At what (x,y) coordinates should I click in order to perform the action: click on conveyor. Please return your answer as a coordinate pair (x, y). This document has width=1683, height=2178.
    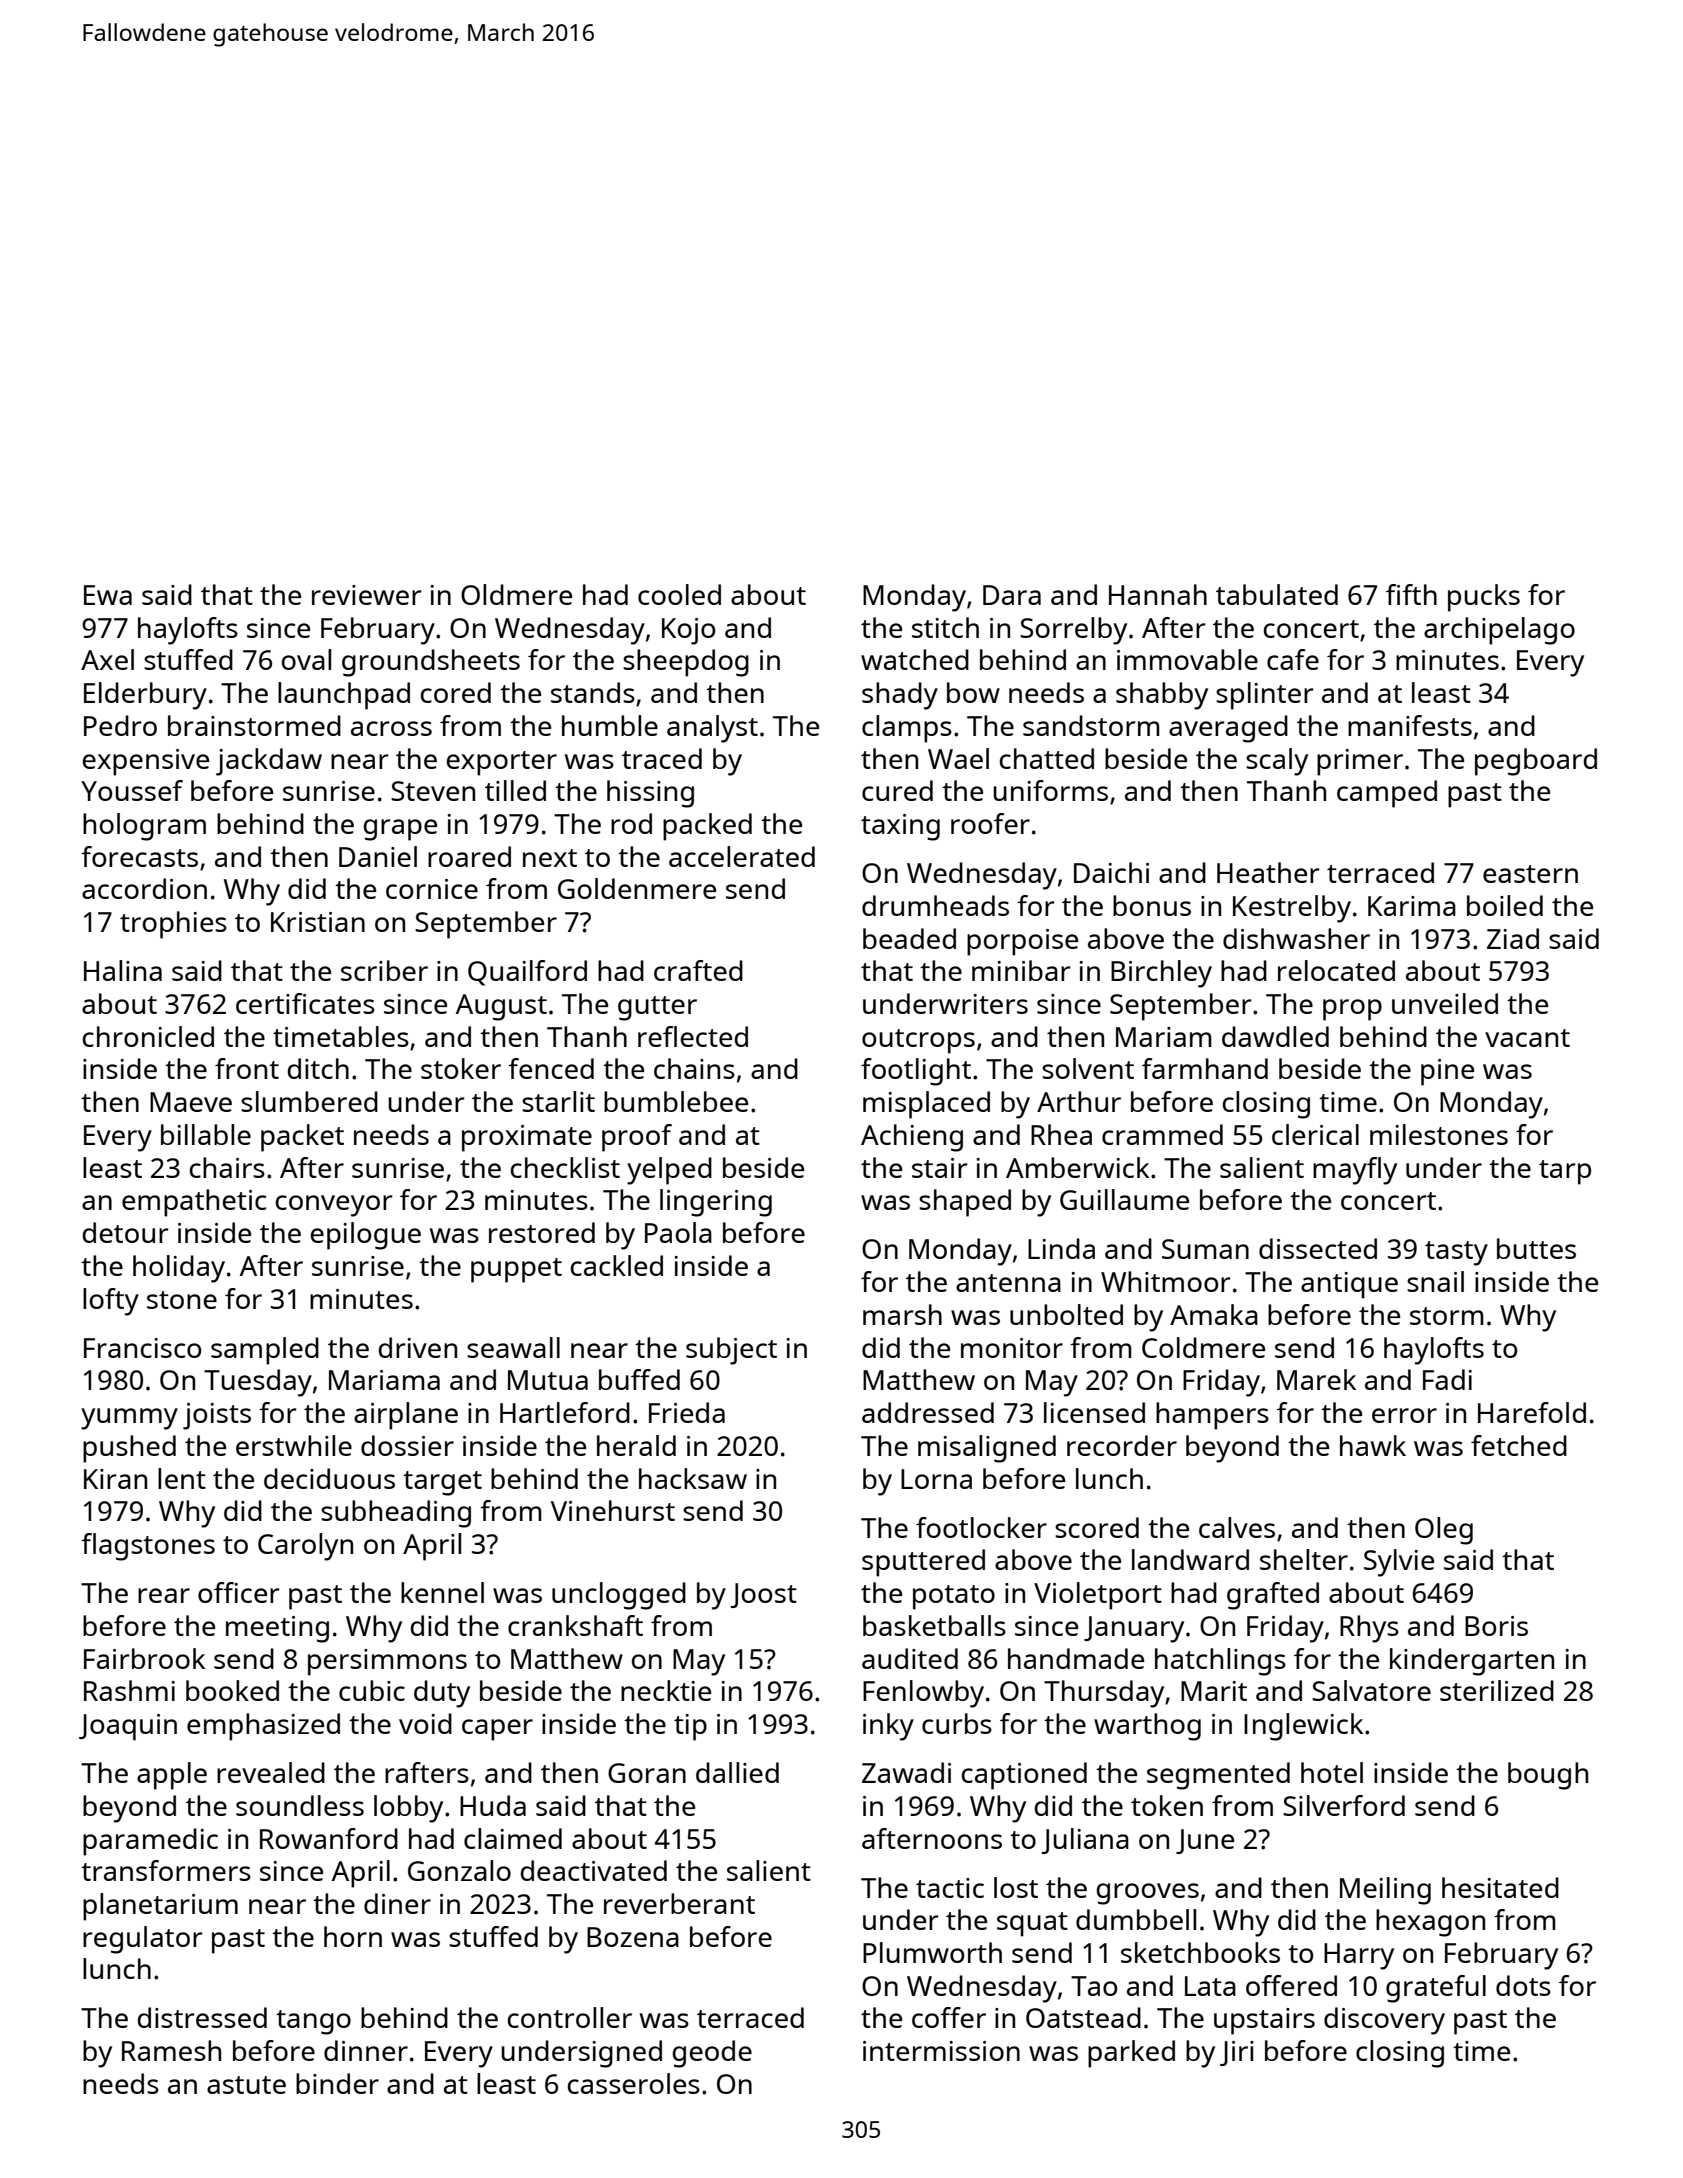
    Looking at the image, I should click on (334, 1206).
